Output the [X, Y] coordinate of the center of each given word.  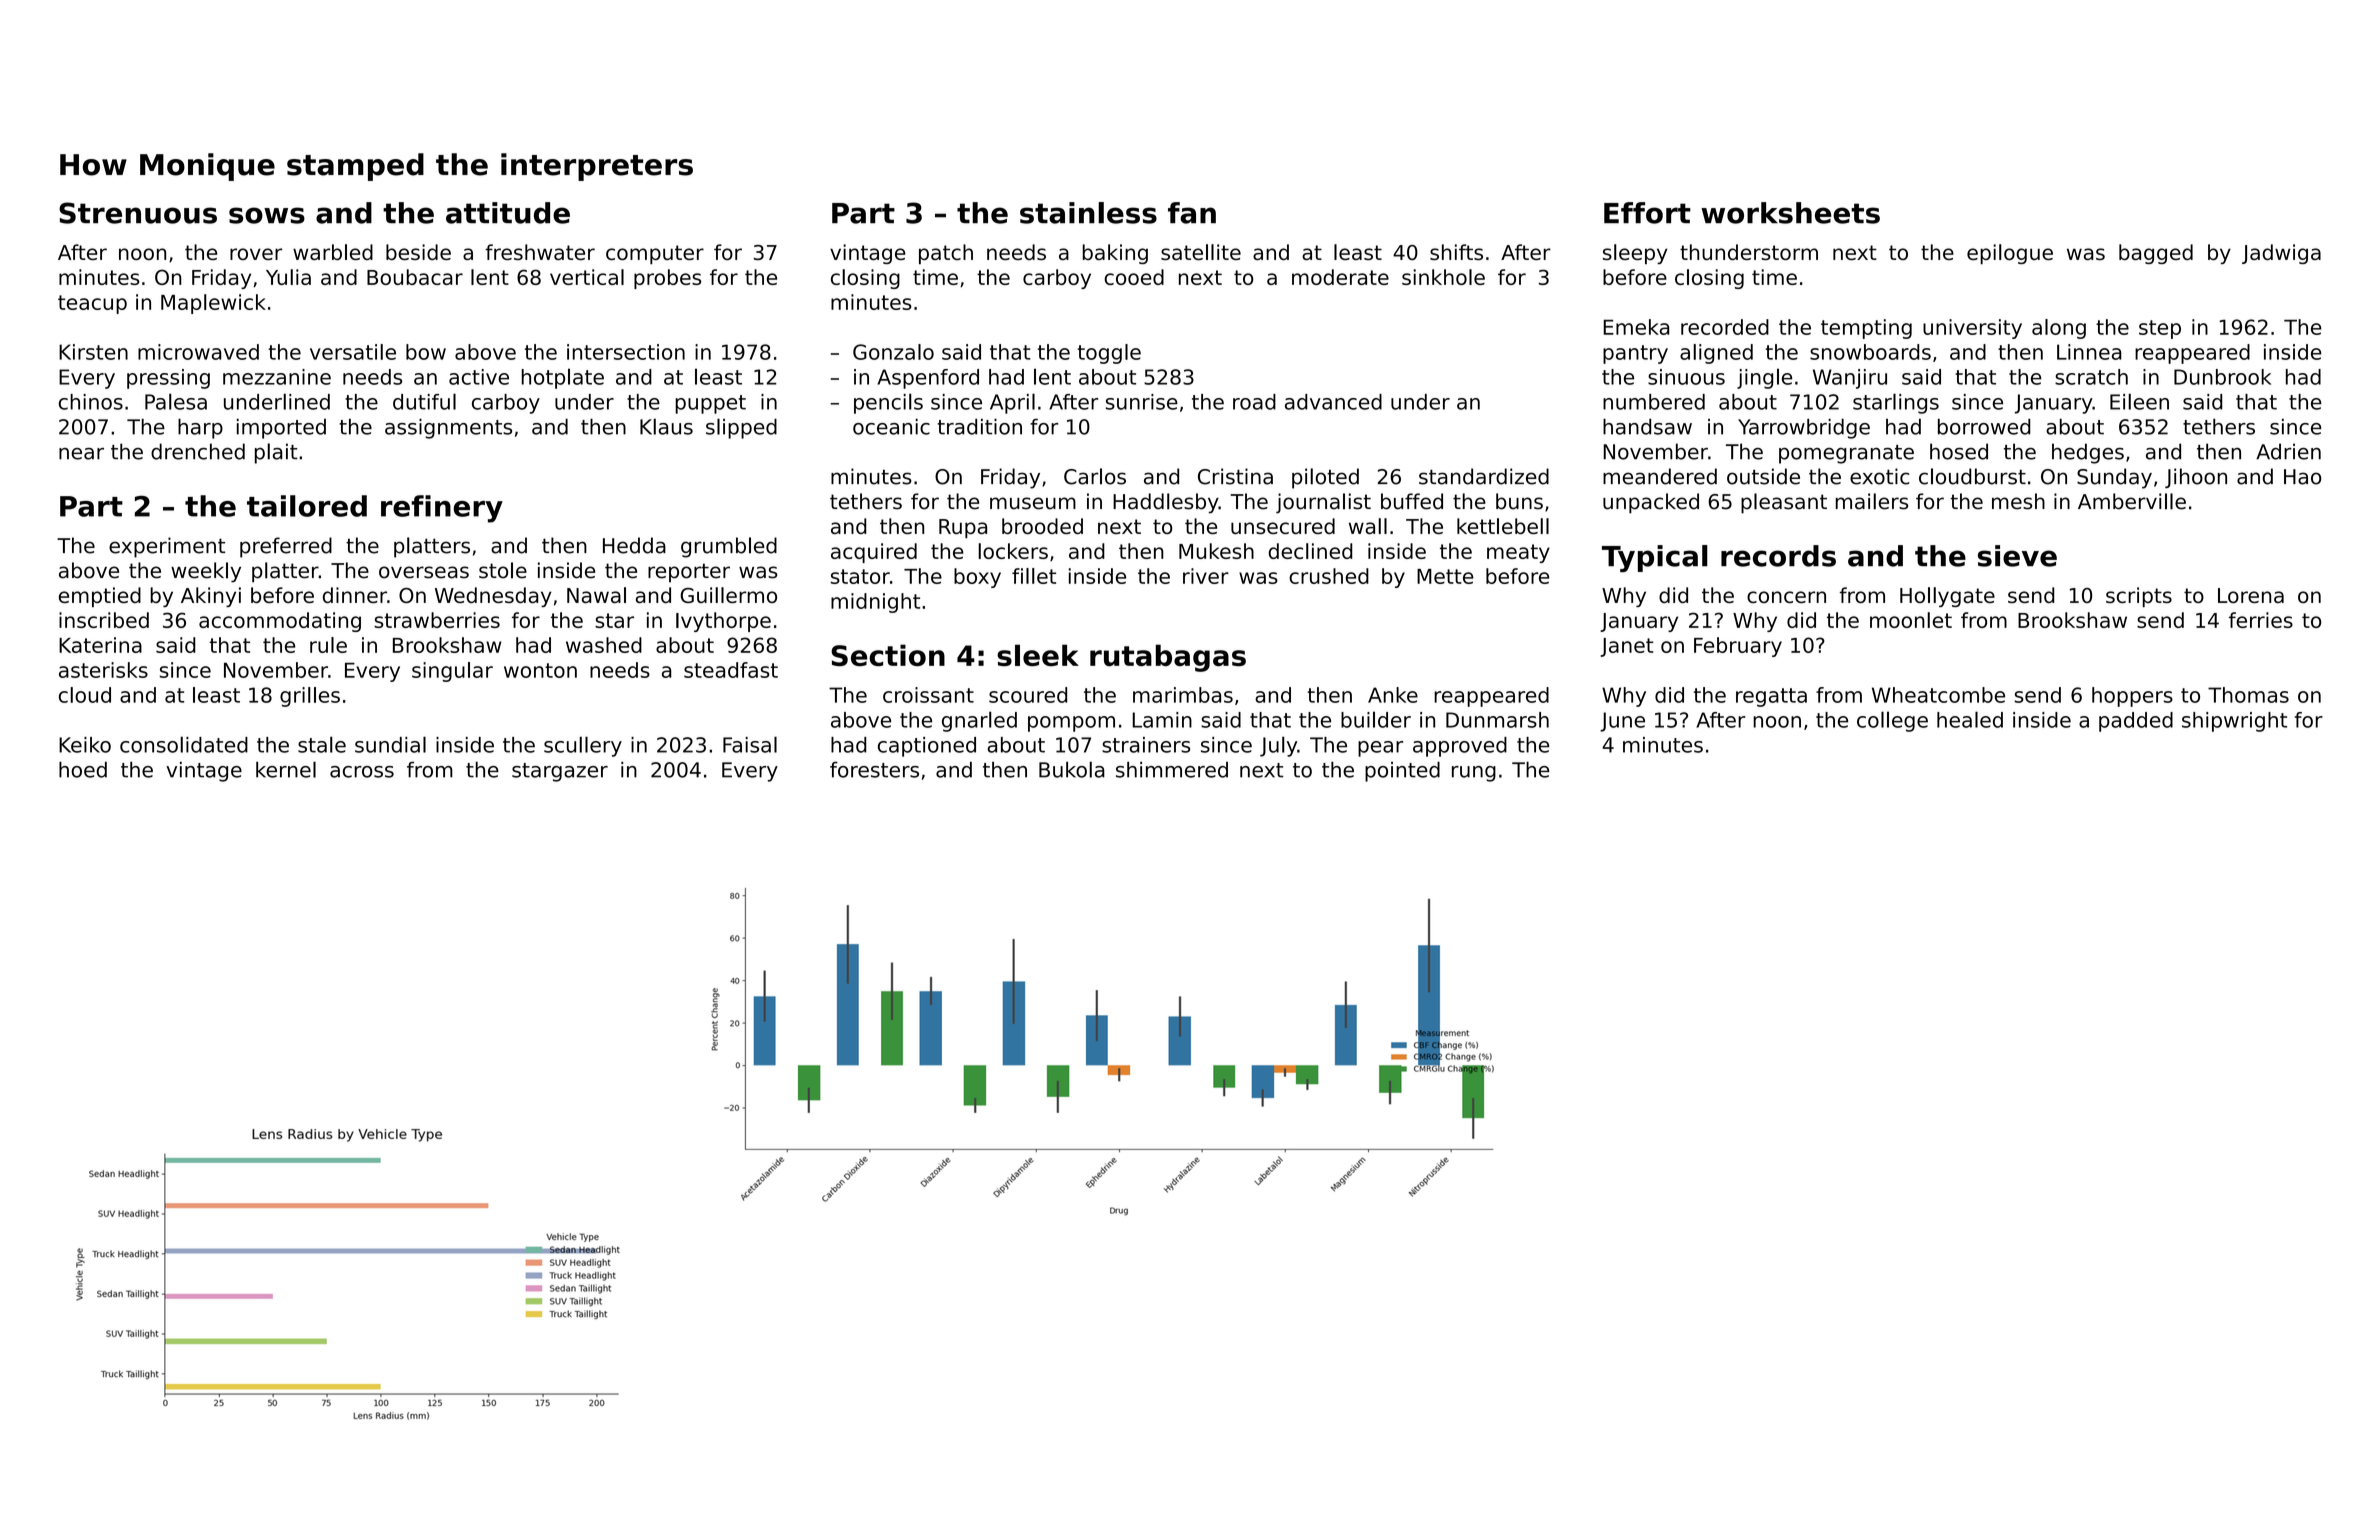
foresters [874, 770]
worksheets [1790, 213]
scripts [2139, 597]
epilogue [2010, 254]
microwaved [198, 352]
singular [452, 672]
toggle [1109, 354]
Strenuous [138, 213]
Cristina [1235, 476]
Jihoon [2196, 478]
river [1206, 576]
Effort [1647, 213]
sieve [2017, 556]
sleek [1038, 655]
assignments [448, 429]
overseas [424, 572]
